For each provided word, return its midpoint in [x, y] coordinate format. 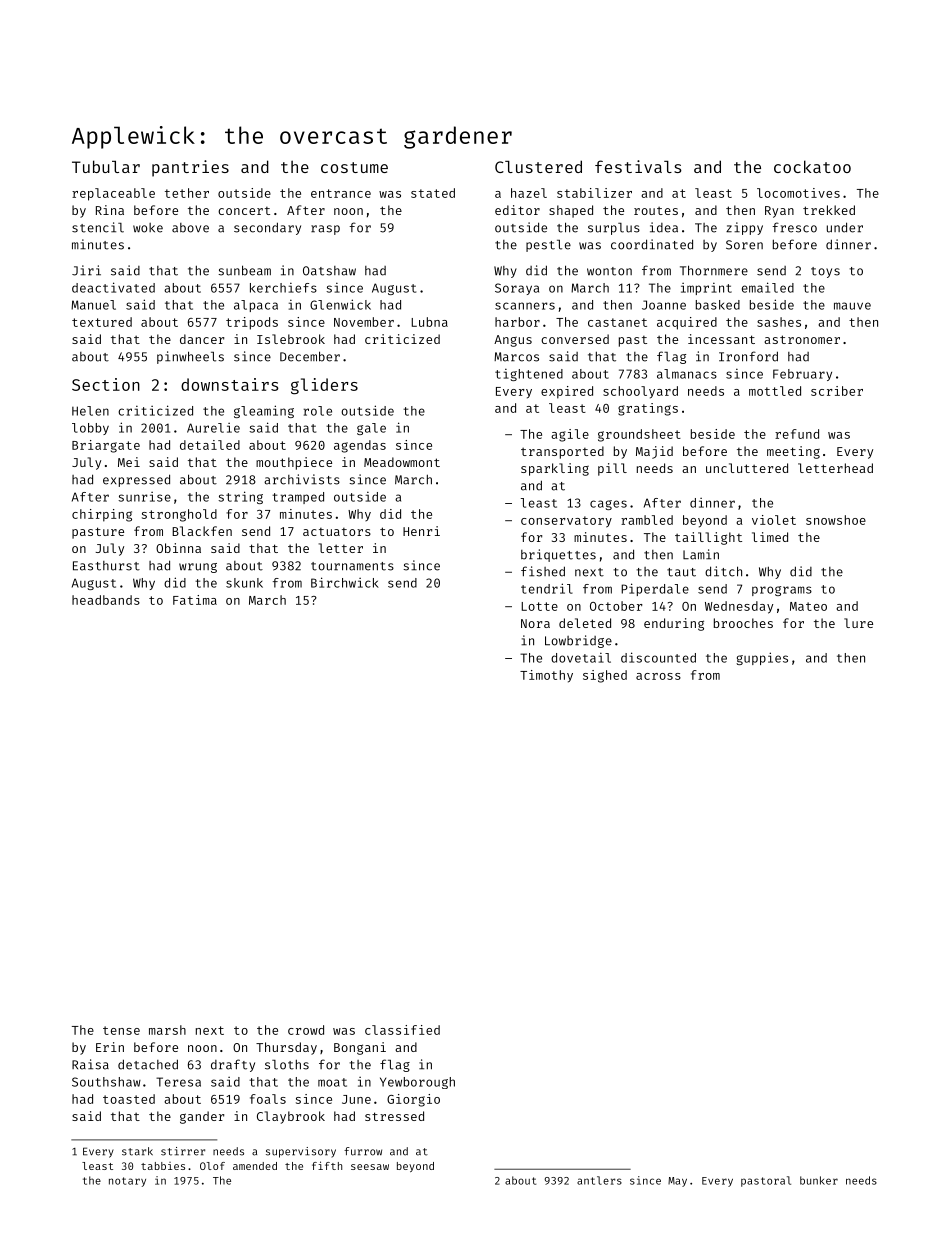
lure [858, 623]
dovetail [581, 658]
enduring [674, 624]
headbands [106, 600]
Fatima [195, 600]
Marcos [516, 357]
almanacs [687, 374]
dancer [202, 339]
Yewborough [417, 1083]
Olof [212, 1166]
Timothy [546, 676]
